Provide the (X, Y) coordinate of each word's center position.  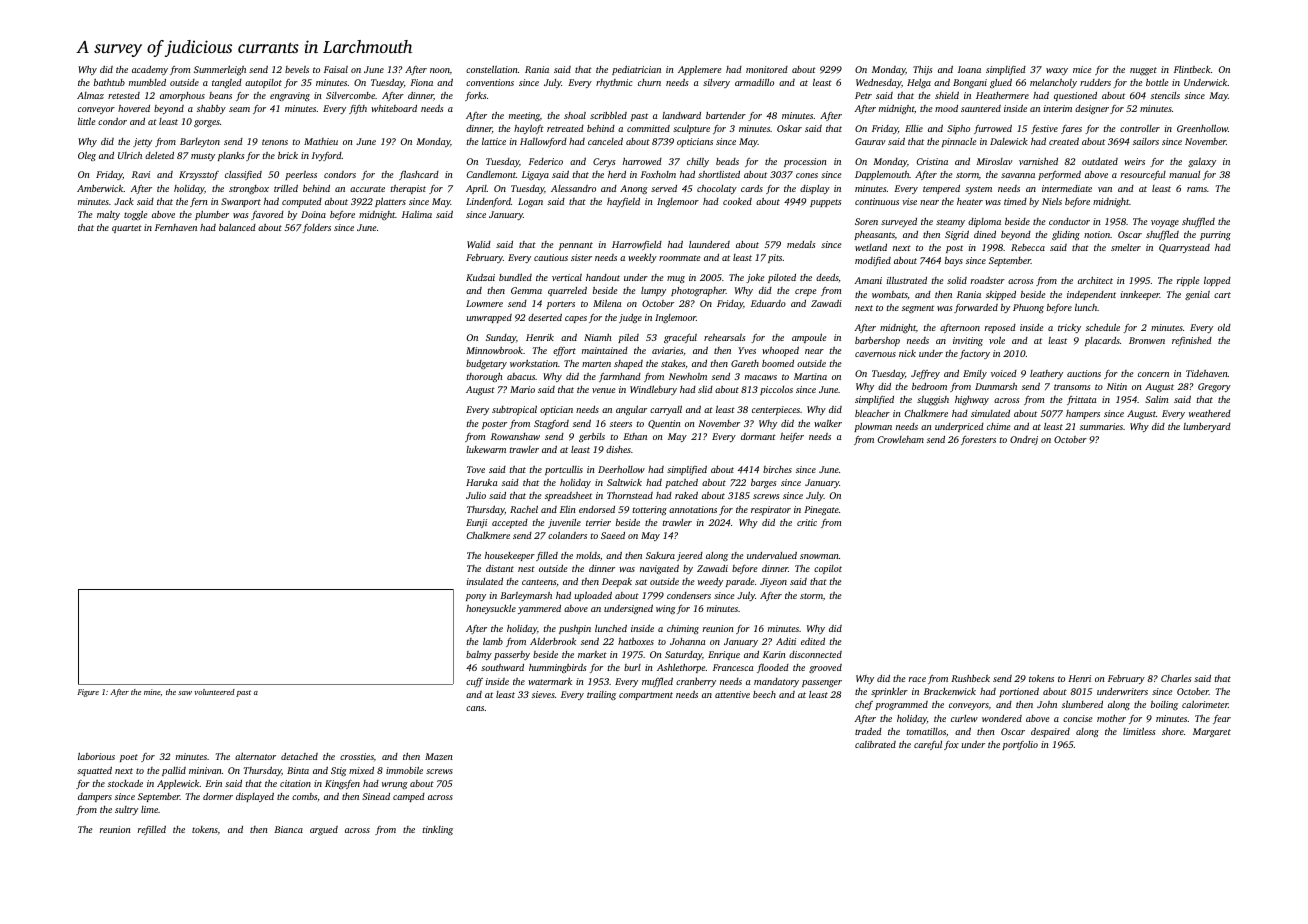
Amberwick (100, 188)
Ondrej (1024, 440)
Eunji (476, 523)
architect (1095, 280)
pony (476, 597)
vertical (567, 277)
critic (807, 522)
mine (152, 692)
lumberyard (1207, 427)
